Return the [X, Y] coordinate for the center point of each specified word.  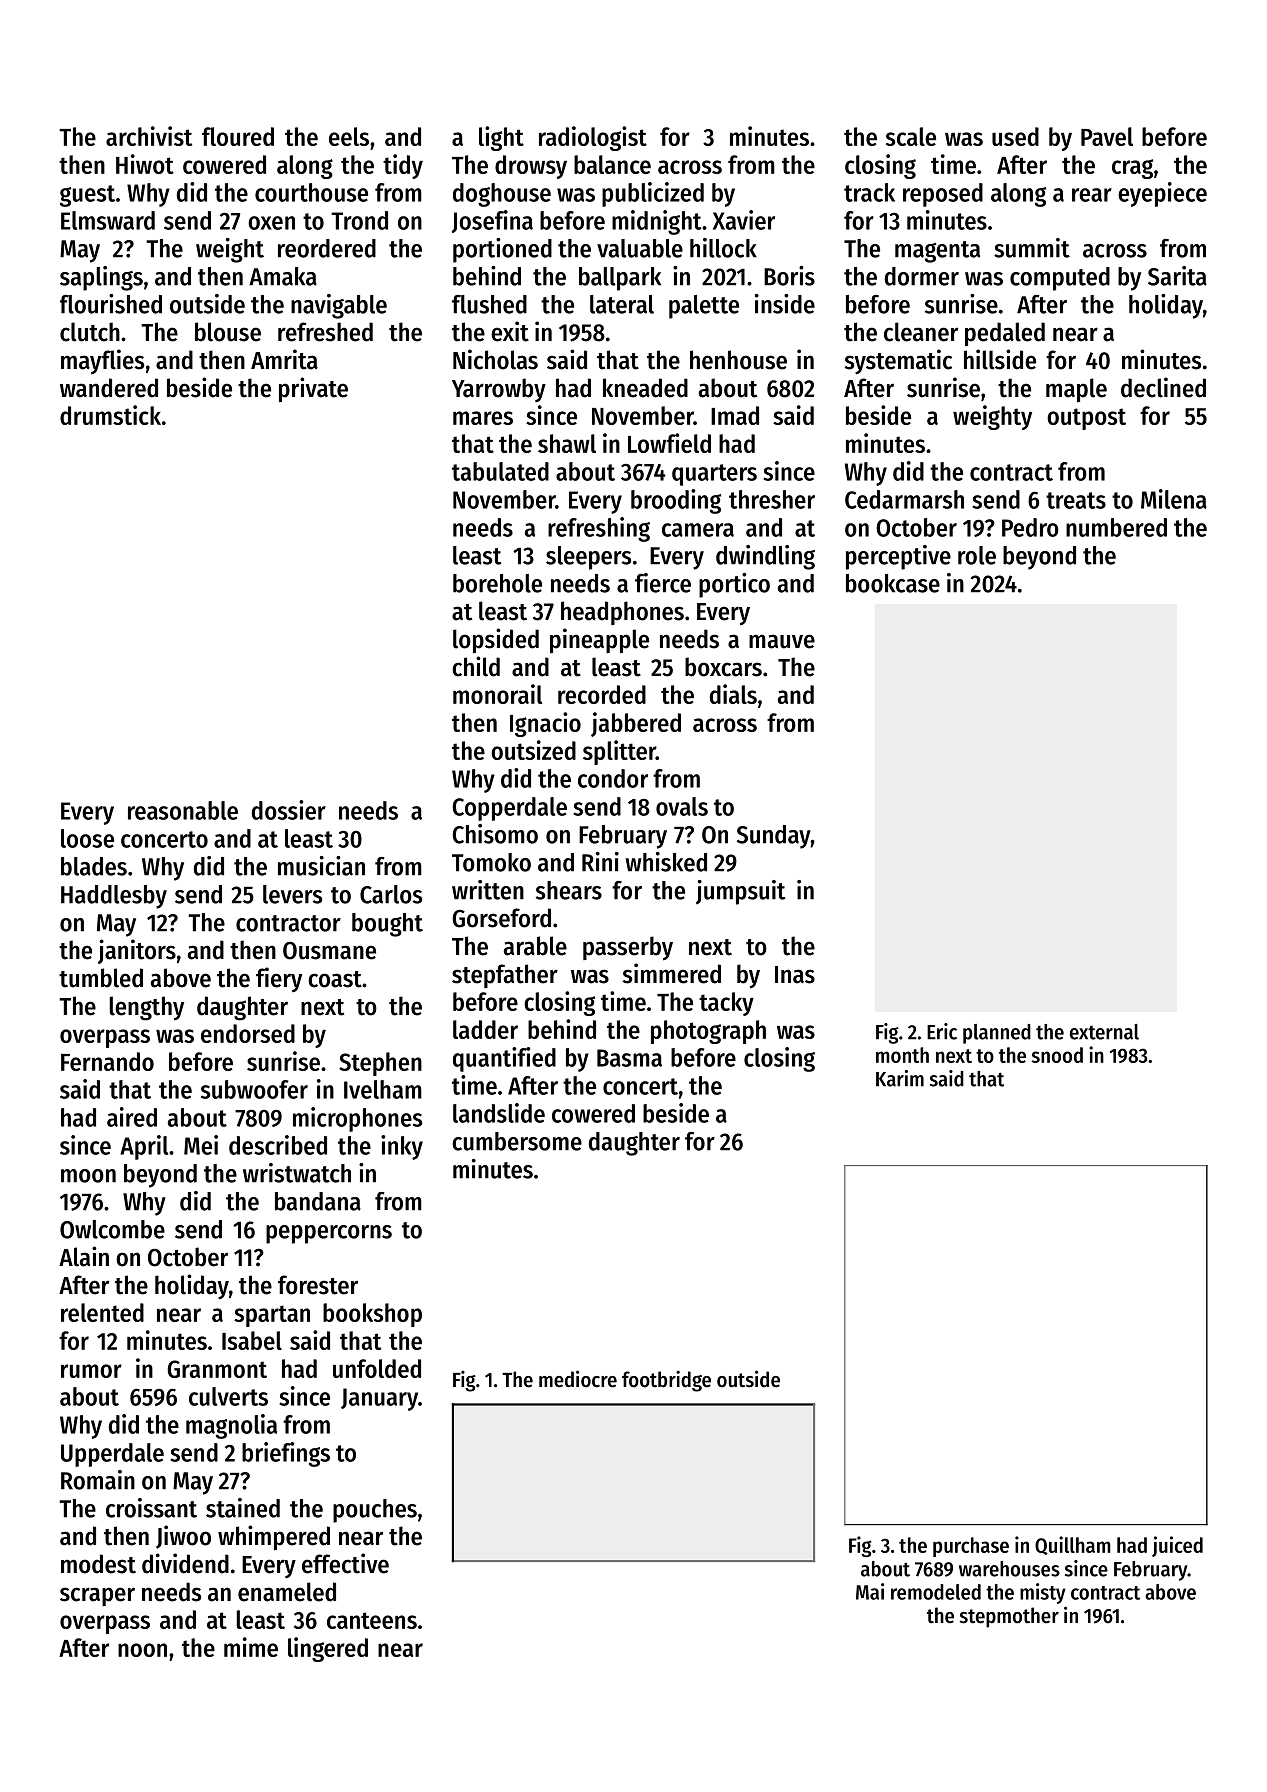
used [1015, 136]
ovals [682, 806]
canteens [372, 1620]
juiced [1177, 1546]
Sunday [774, 837]
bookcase [893, 583]
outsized [533, 750]
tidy [403, 166]
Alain [84, 1256]
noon [142, 1650]
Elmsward [108, 220]
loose [87, 838]
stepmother [1009, 1617]
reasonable [183, 810]
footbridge [666, 1381]
